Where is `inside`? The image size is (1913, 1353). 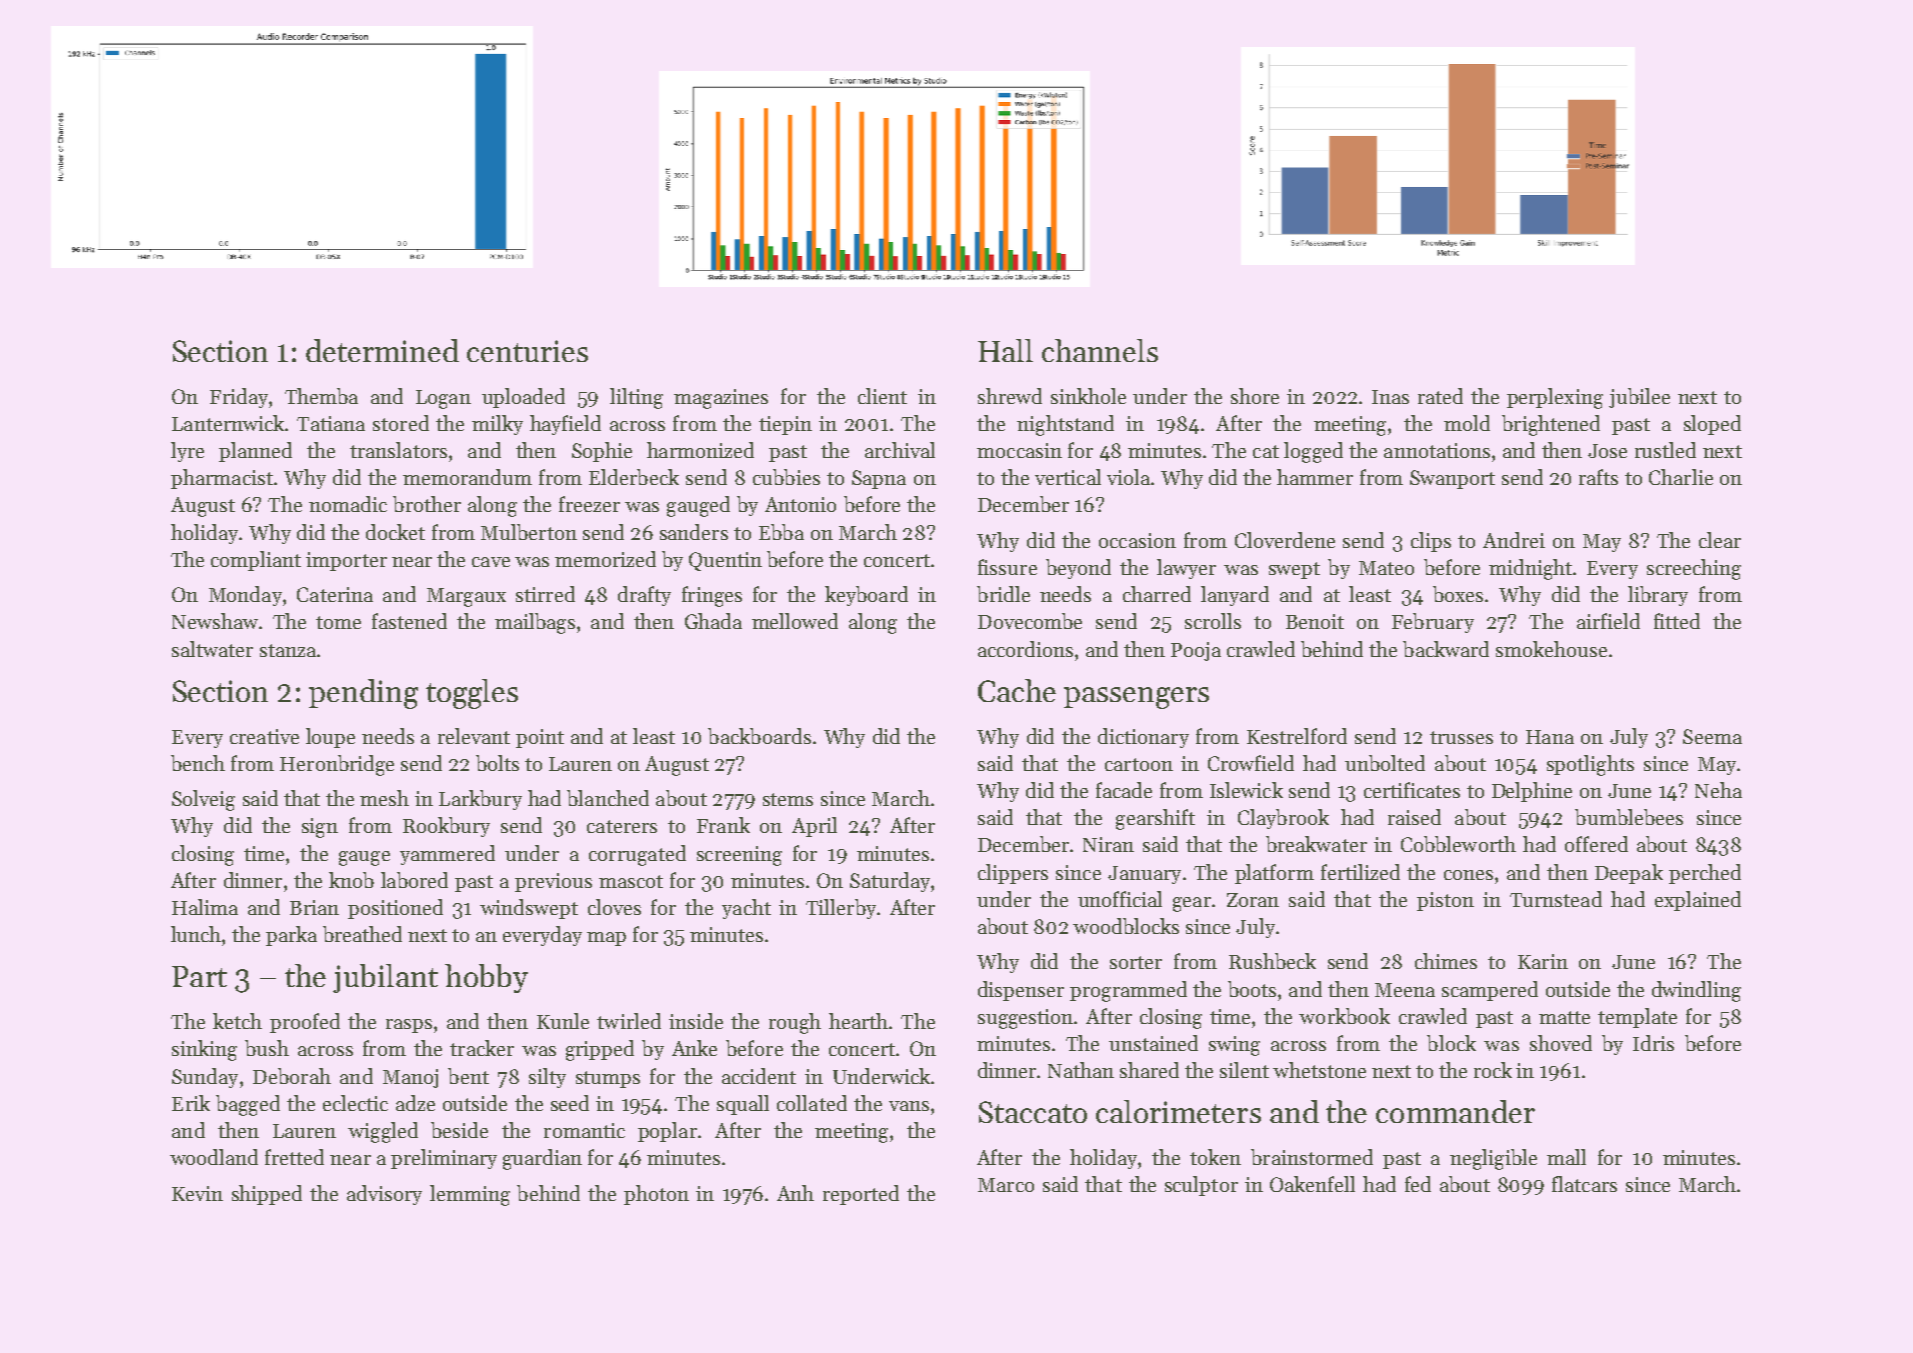
inside is located at coordinates (696, 1021).
